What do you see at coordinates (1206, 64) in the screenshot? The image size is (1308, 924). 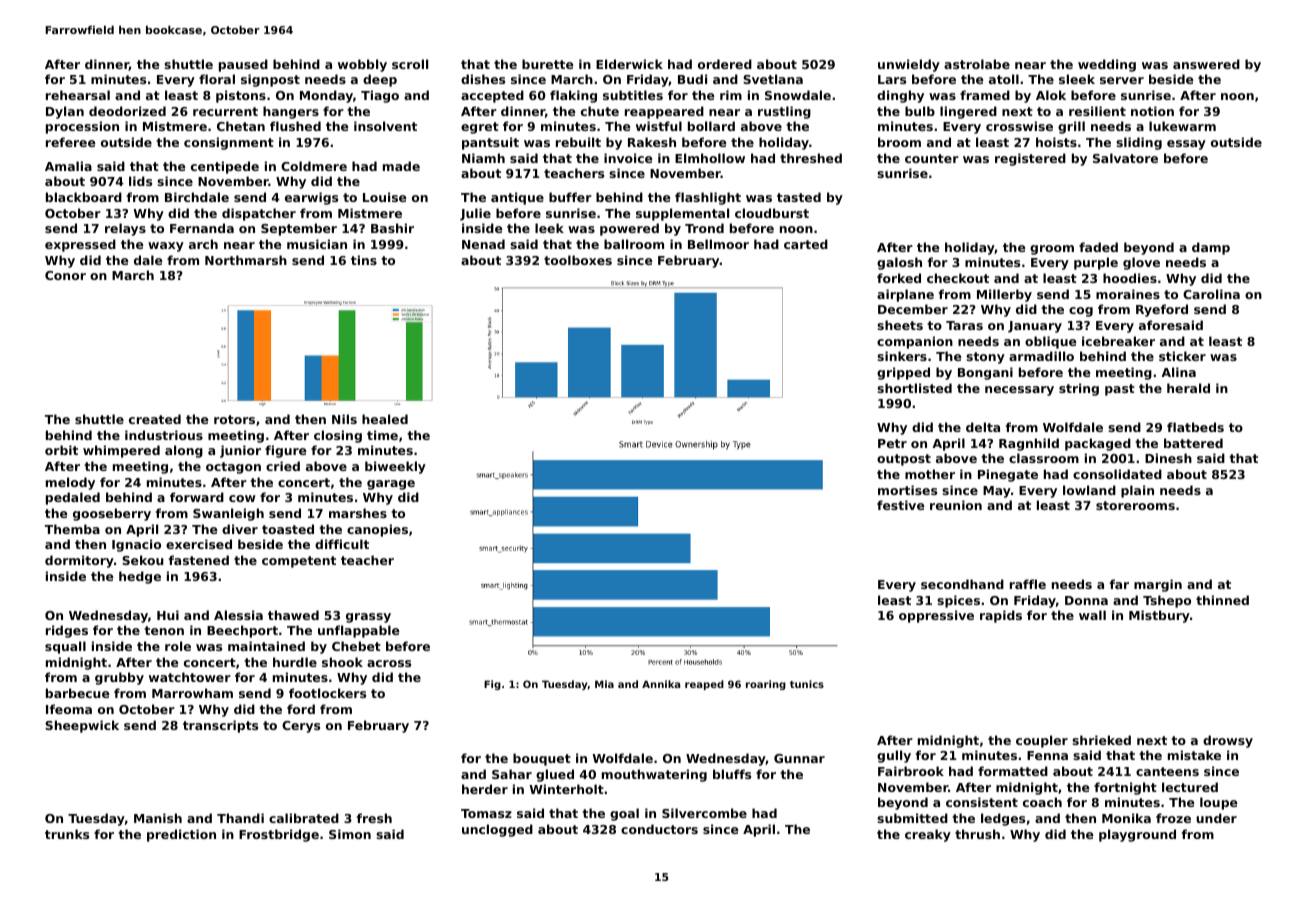 I see `answered` at bounding box center [1206, 64].
